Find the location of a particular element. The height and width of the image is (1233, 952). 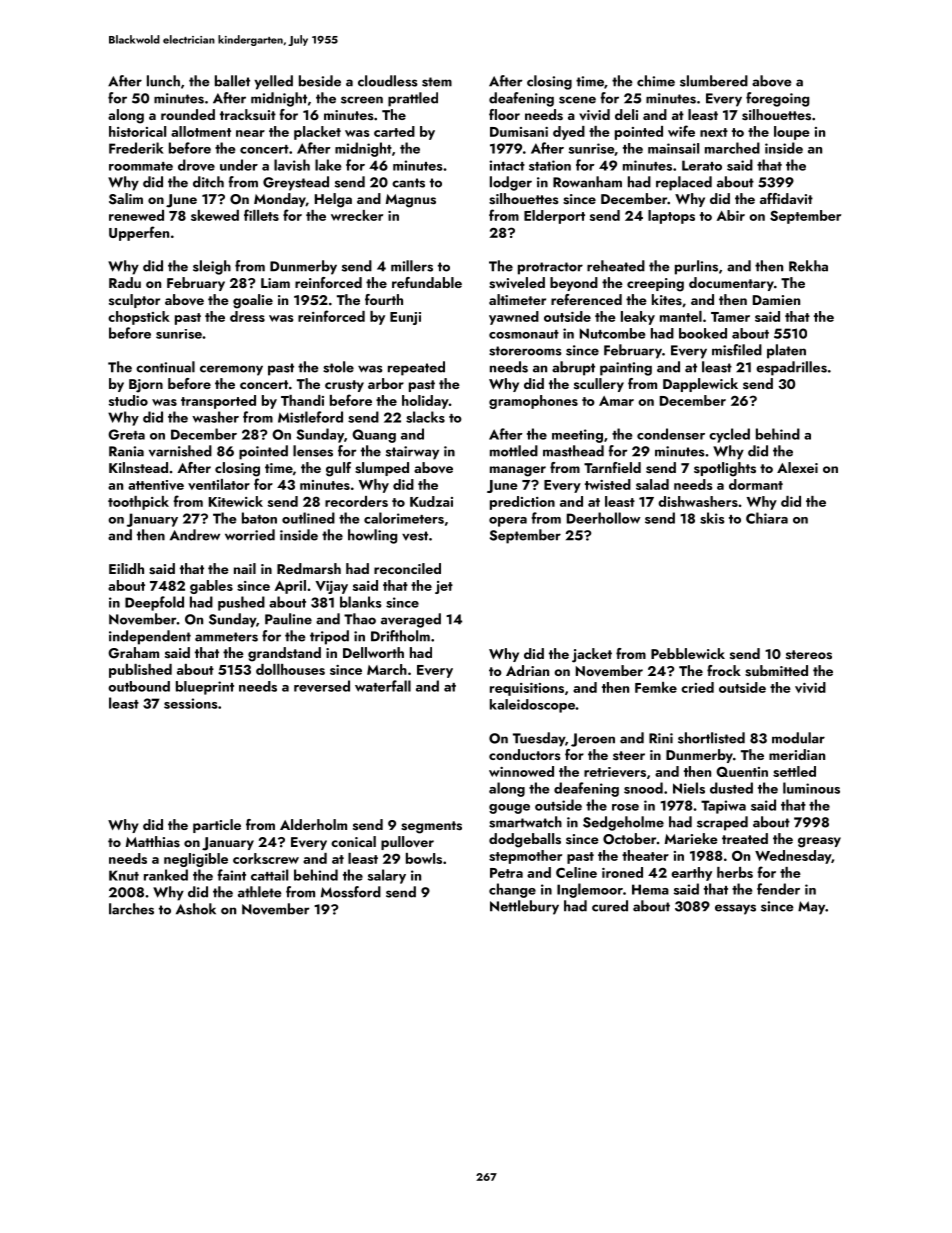

particle is located at coordinates (217, 826).
